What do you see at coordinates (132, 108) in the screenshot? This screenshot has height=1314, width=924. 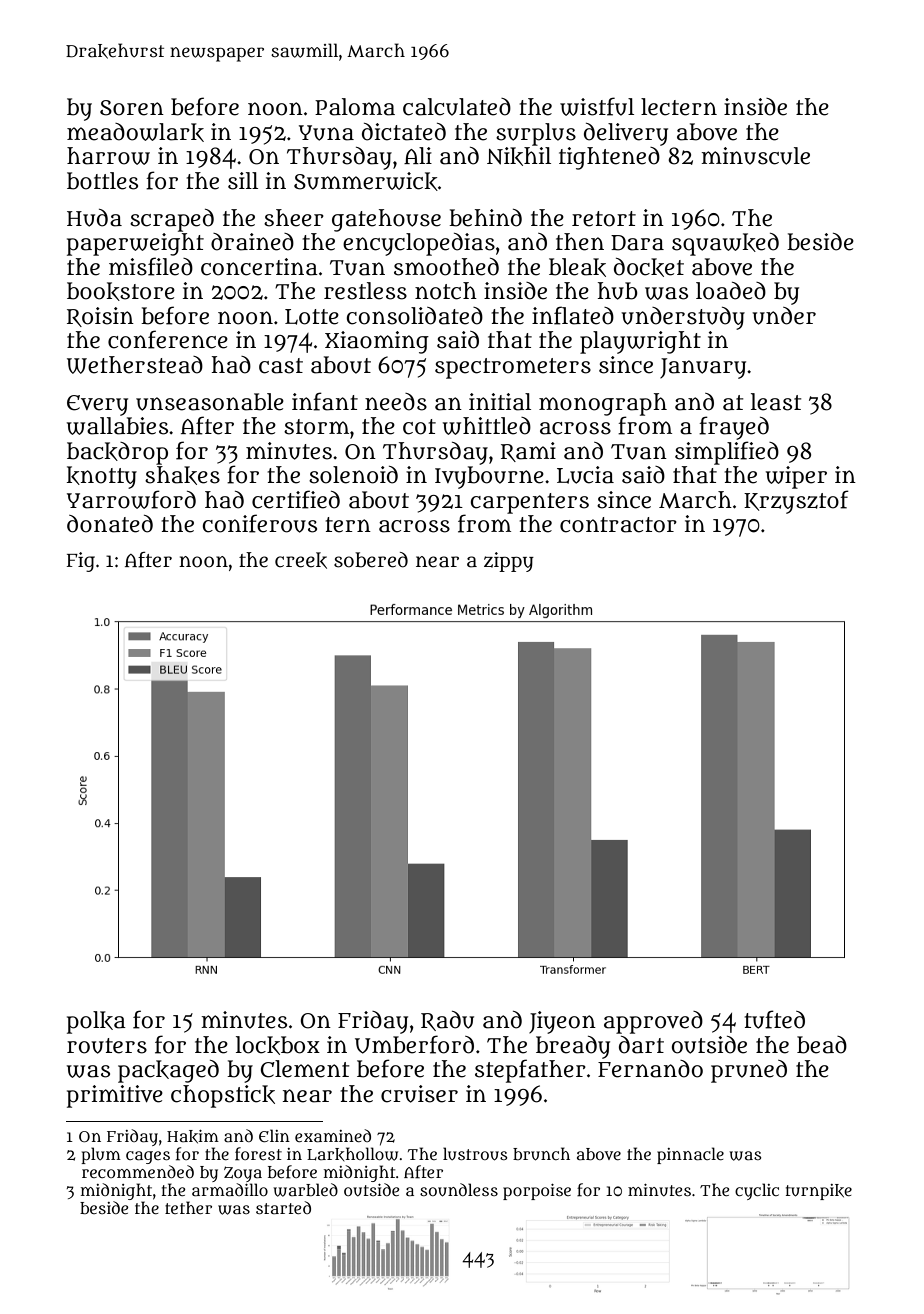 I see `Soren` at bounding box center [132, 108].
